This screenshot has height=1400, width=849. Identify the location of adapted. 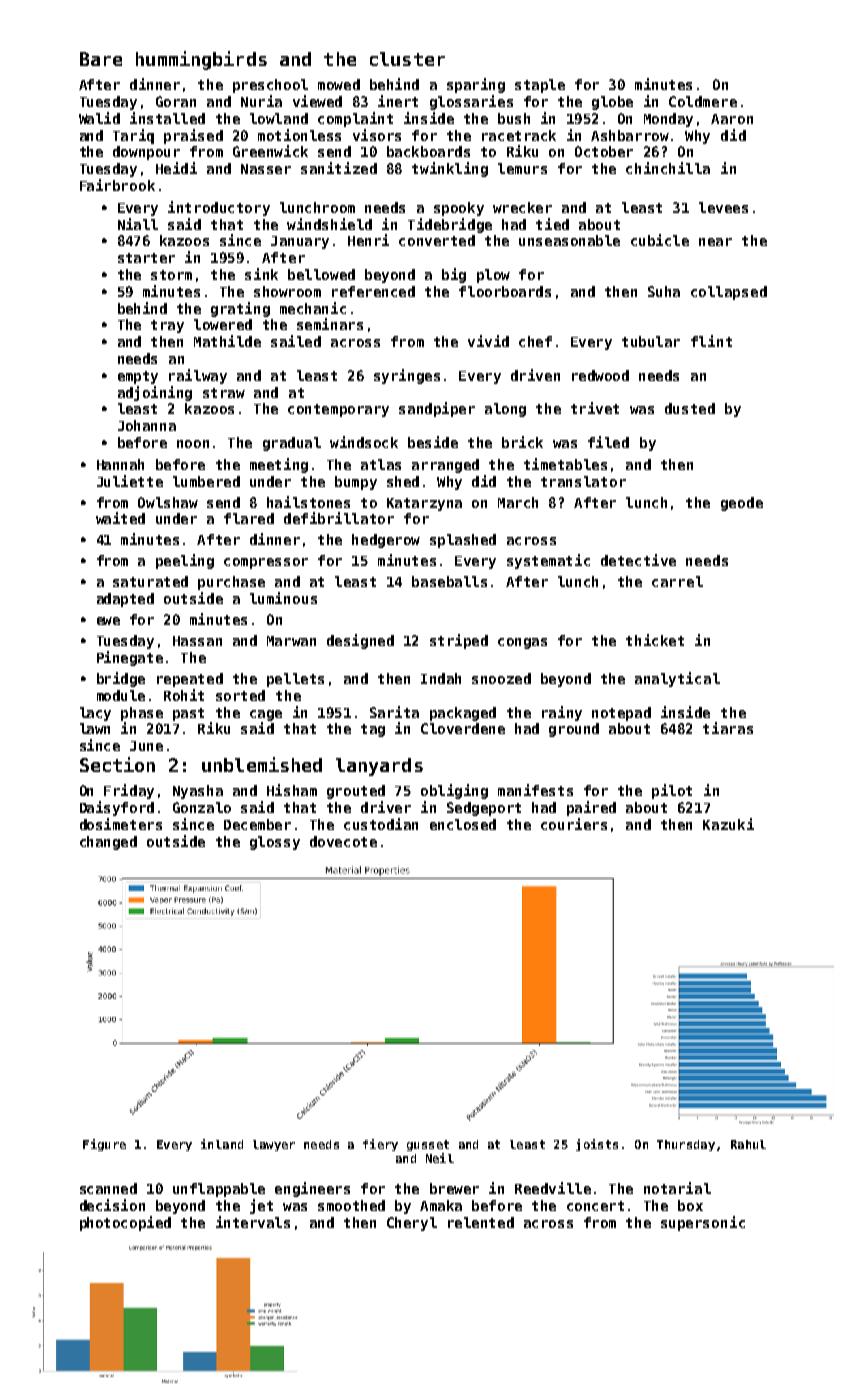
(125, 600).
